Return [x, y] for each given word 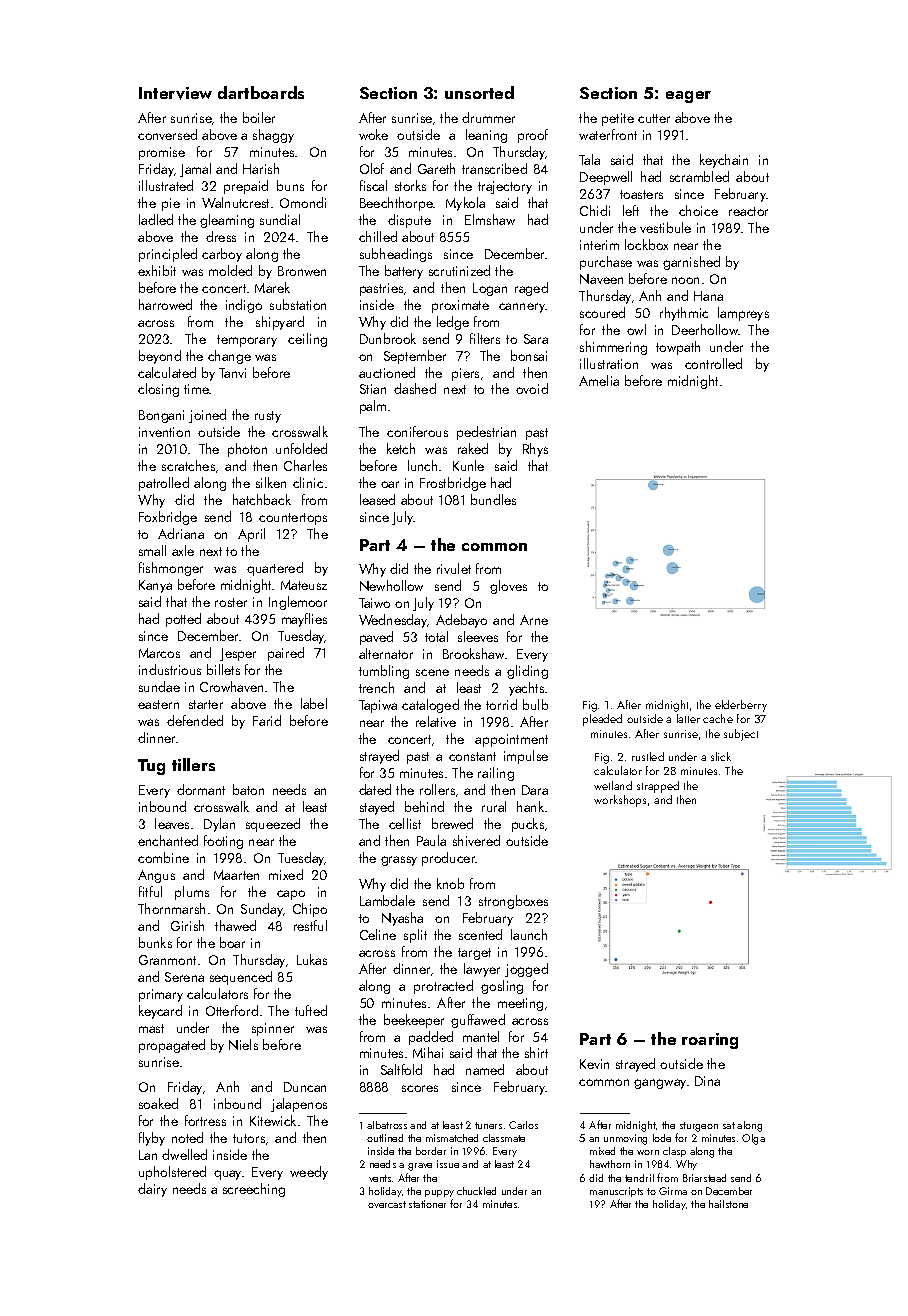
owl [636, 329]
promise [162, 153]
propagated [172, 1046]
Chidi [595, 210]
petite [618, 119]
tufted [311, 1010]
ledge [453, 323]
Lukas [312, 959]
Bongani [161, 416]
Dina [707, 1081]
